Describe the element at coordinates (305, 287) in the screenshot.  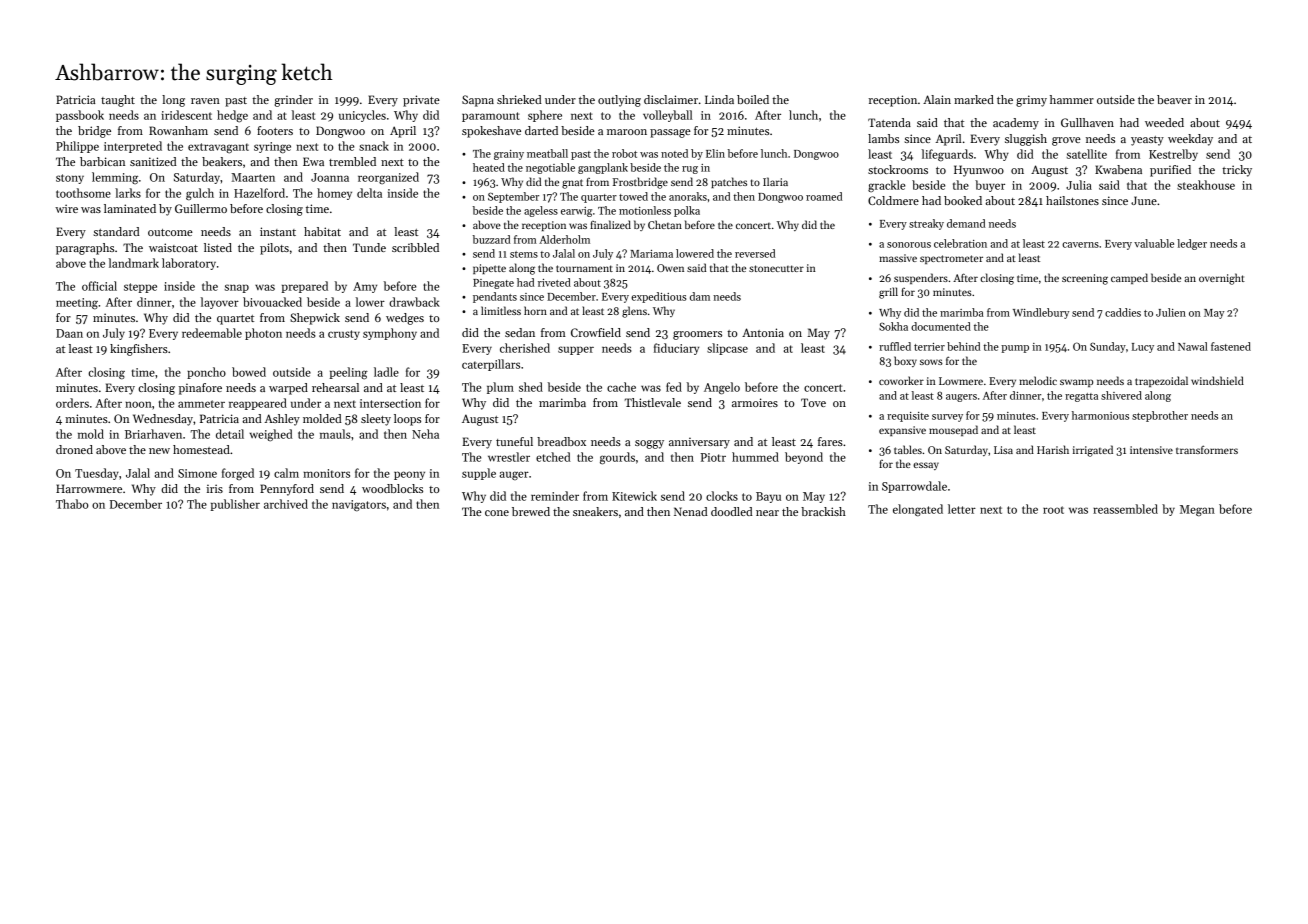
I see `prepared` at that location.
